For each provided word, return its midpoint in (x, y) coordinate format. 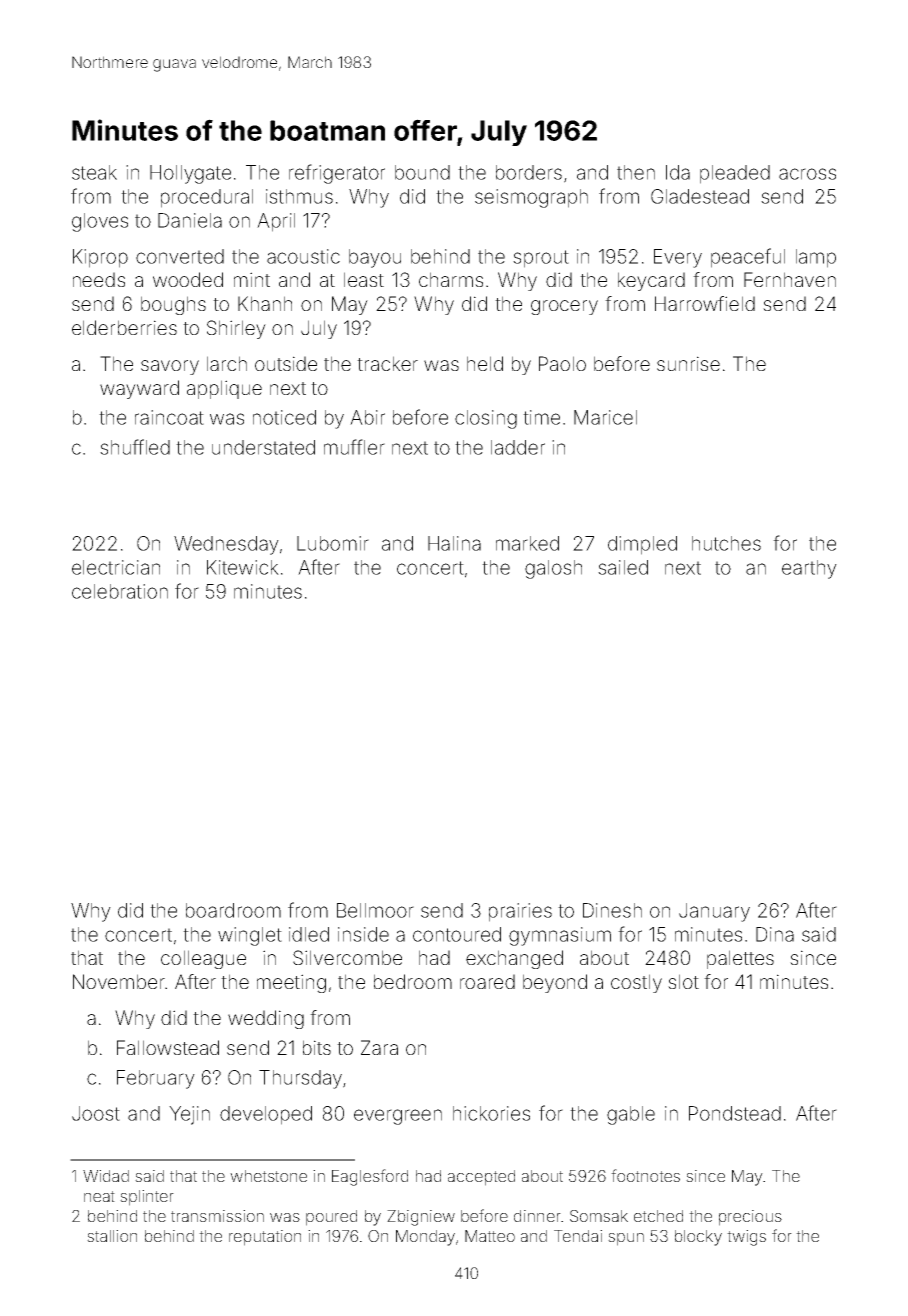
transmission (217, 1216)
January (714, 912)
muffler (354, 447)
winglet (250, 936)
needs (99, 279)
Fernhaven (790, 279)
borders (529, 172)
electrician (116, 567)
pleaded (735, 174)
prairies (520, 912)
